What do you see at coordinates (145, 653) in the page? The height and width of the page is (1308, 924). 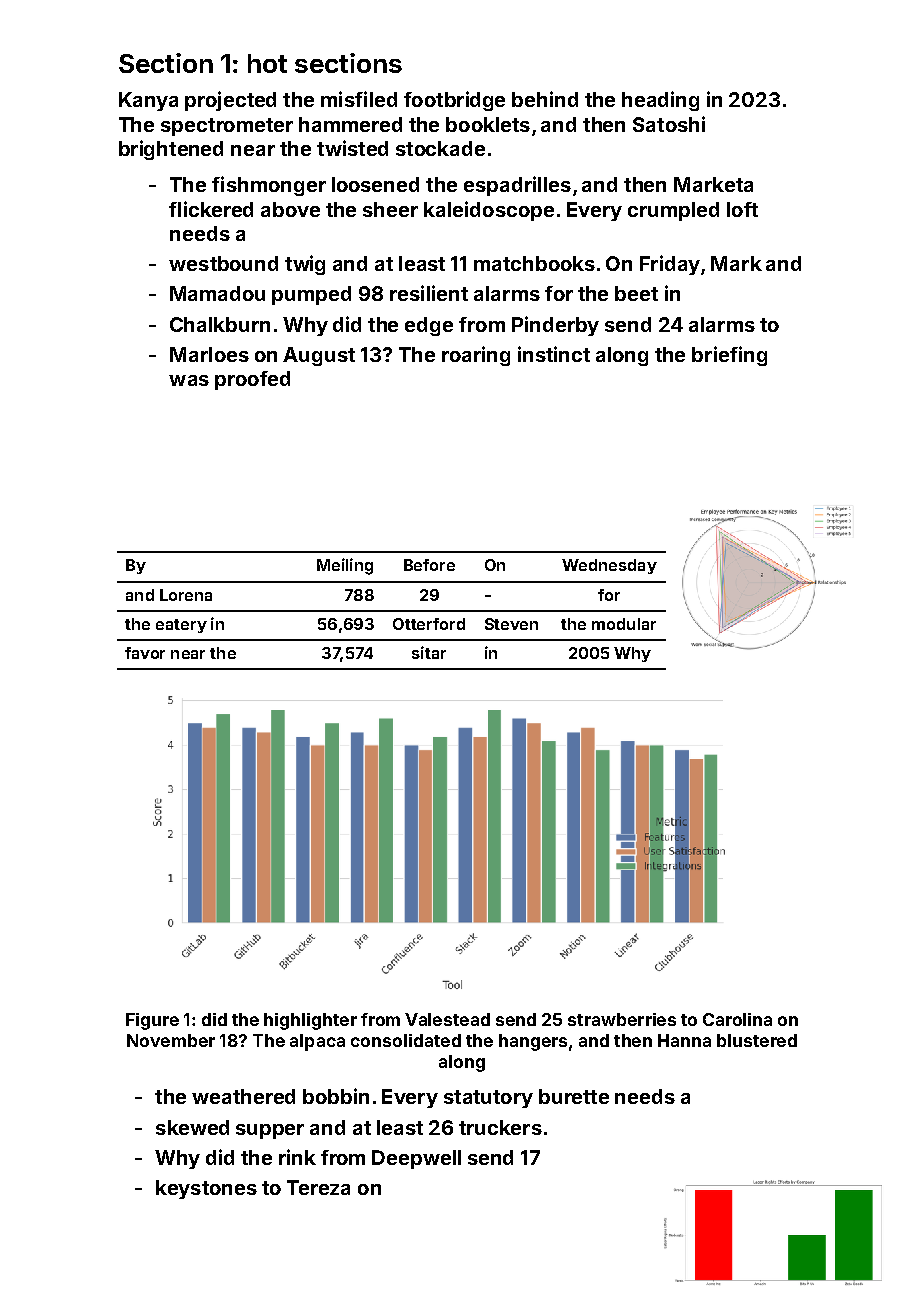 I see `favor` at bounding box center [145, 653].
